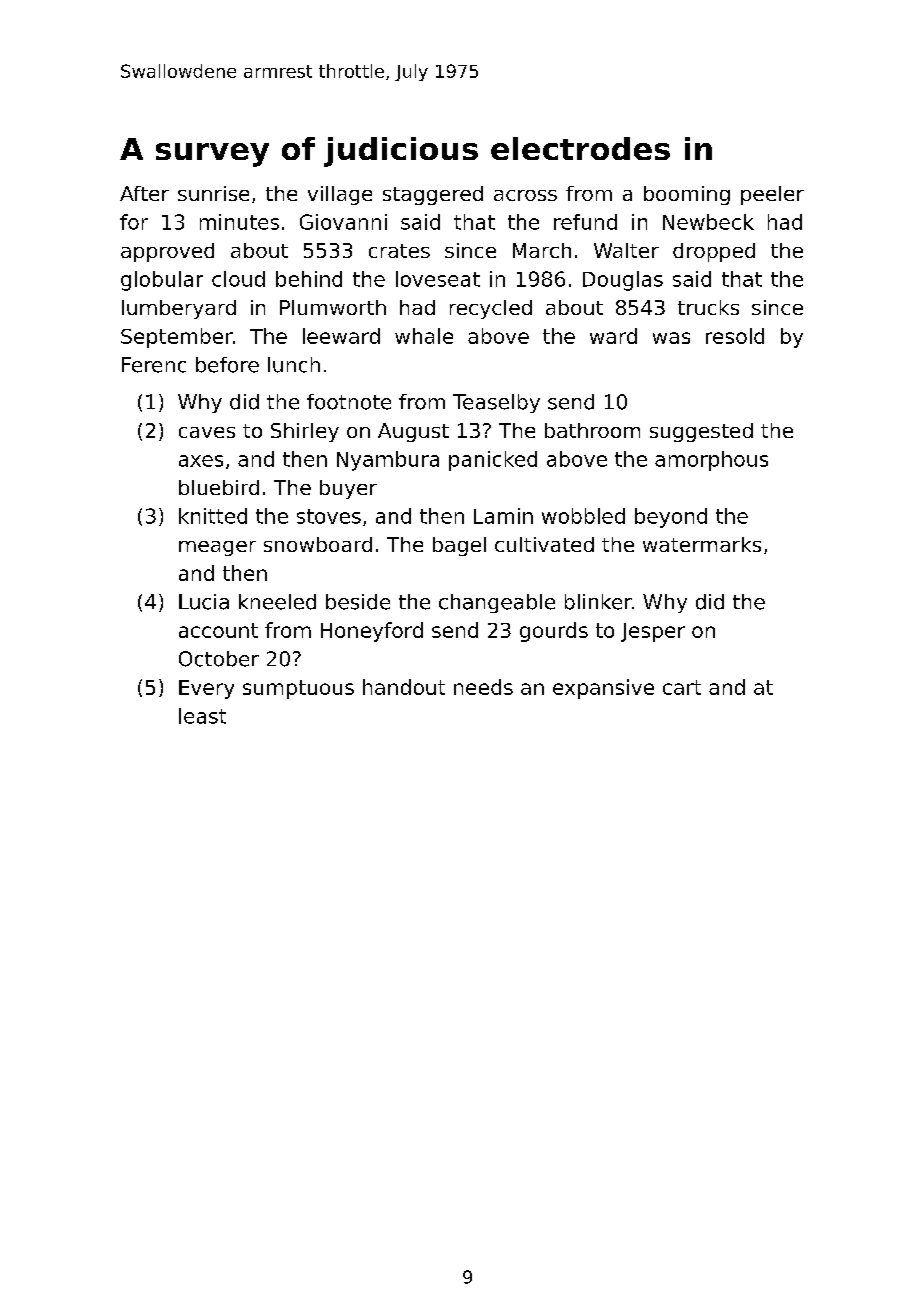 This screenshot has height=1314, width=924. I want to click on October, so click(219, 659).
